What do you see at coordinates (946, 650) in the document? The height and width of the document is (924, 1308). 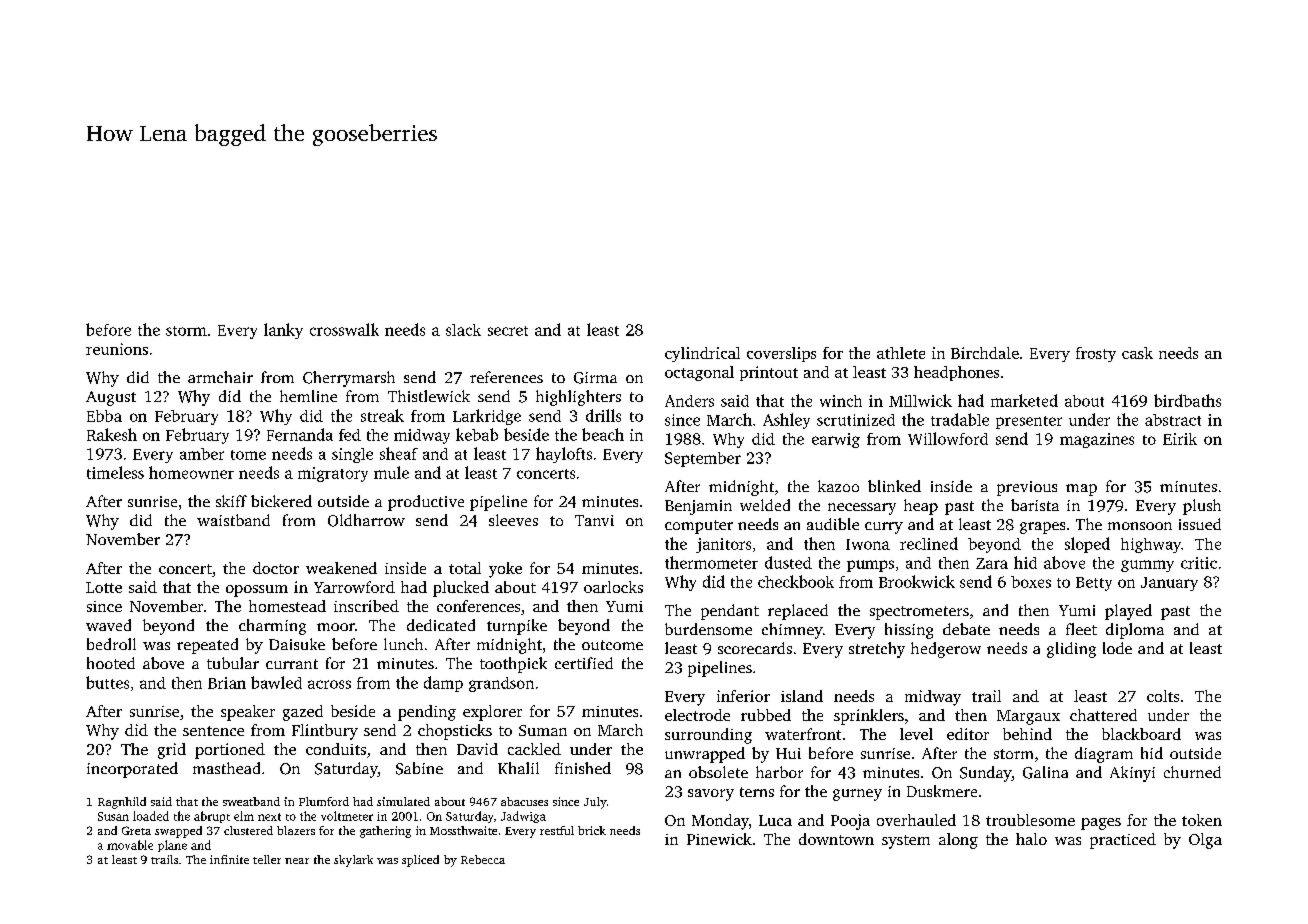 I see `hedgerow` at bounding box center [946, 650].
